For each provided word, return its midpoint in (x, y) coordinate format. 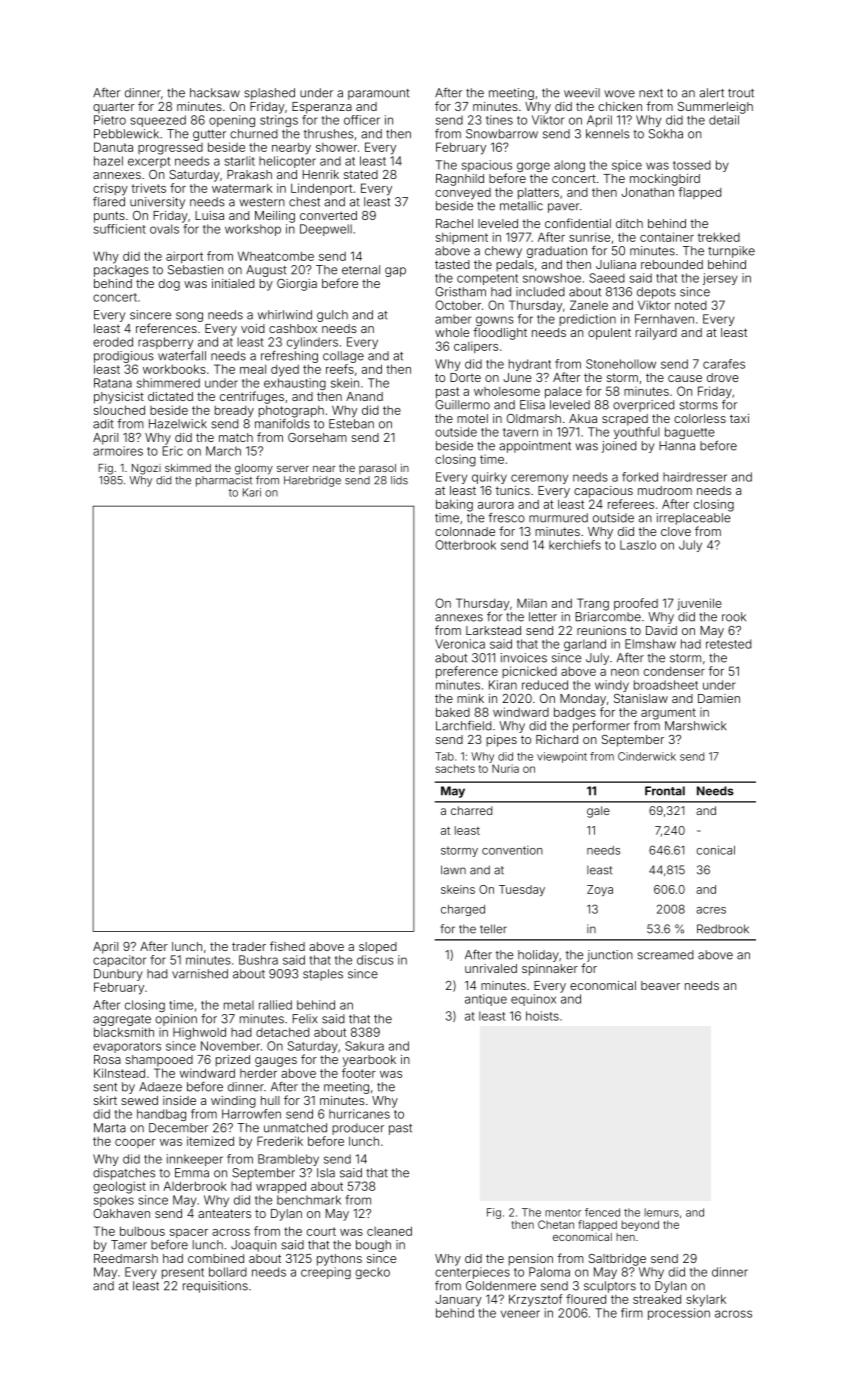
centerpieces (472, 1273)
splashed (269, 94)
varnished (200, 974)
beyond (640, 1225)
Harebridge (312, 481)
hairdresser (695, 477)
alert (712, 93)
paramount (379, 94)
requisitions (215, 1287)
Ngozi (146, 469)
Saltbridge (617, 1260)
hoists (542, 1016)
